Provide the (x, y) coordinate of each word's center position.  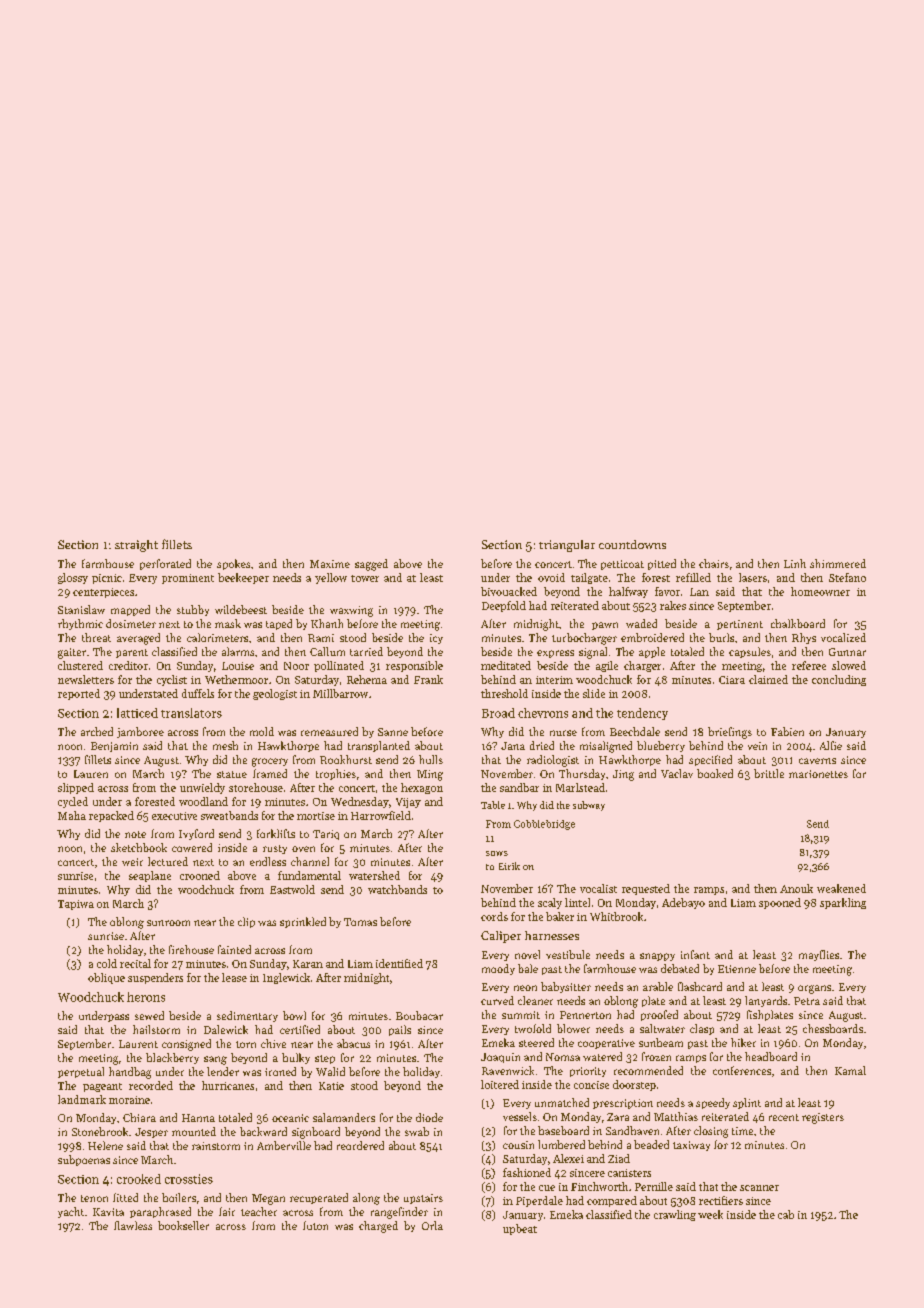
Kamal (850, 1070)
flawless (133, 1225)
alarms (238, 651)
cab (786, 1214)
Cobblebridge (544, 825)
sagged (371, 565)
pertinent (740, 625)
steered (536, 1042)
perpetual (81, 1072)
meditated (506, 665)
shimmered (838, 563)
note (135, 834)
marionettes (818, 774)
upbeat (520, 1229)
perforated (165, 564)
